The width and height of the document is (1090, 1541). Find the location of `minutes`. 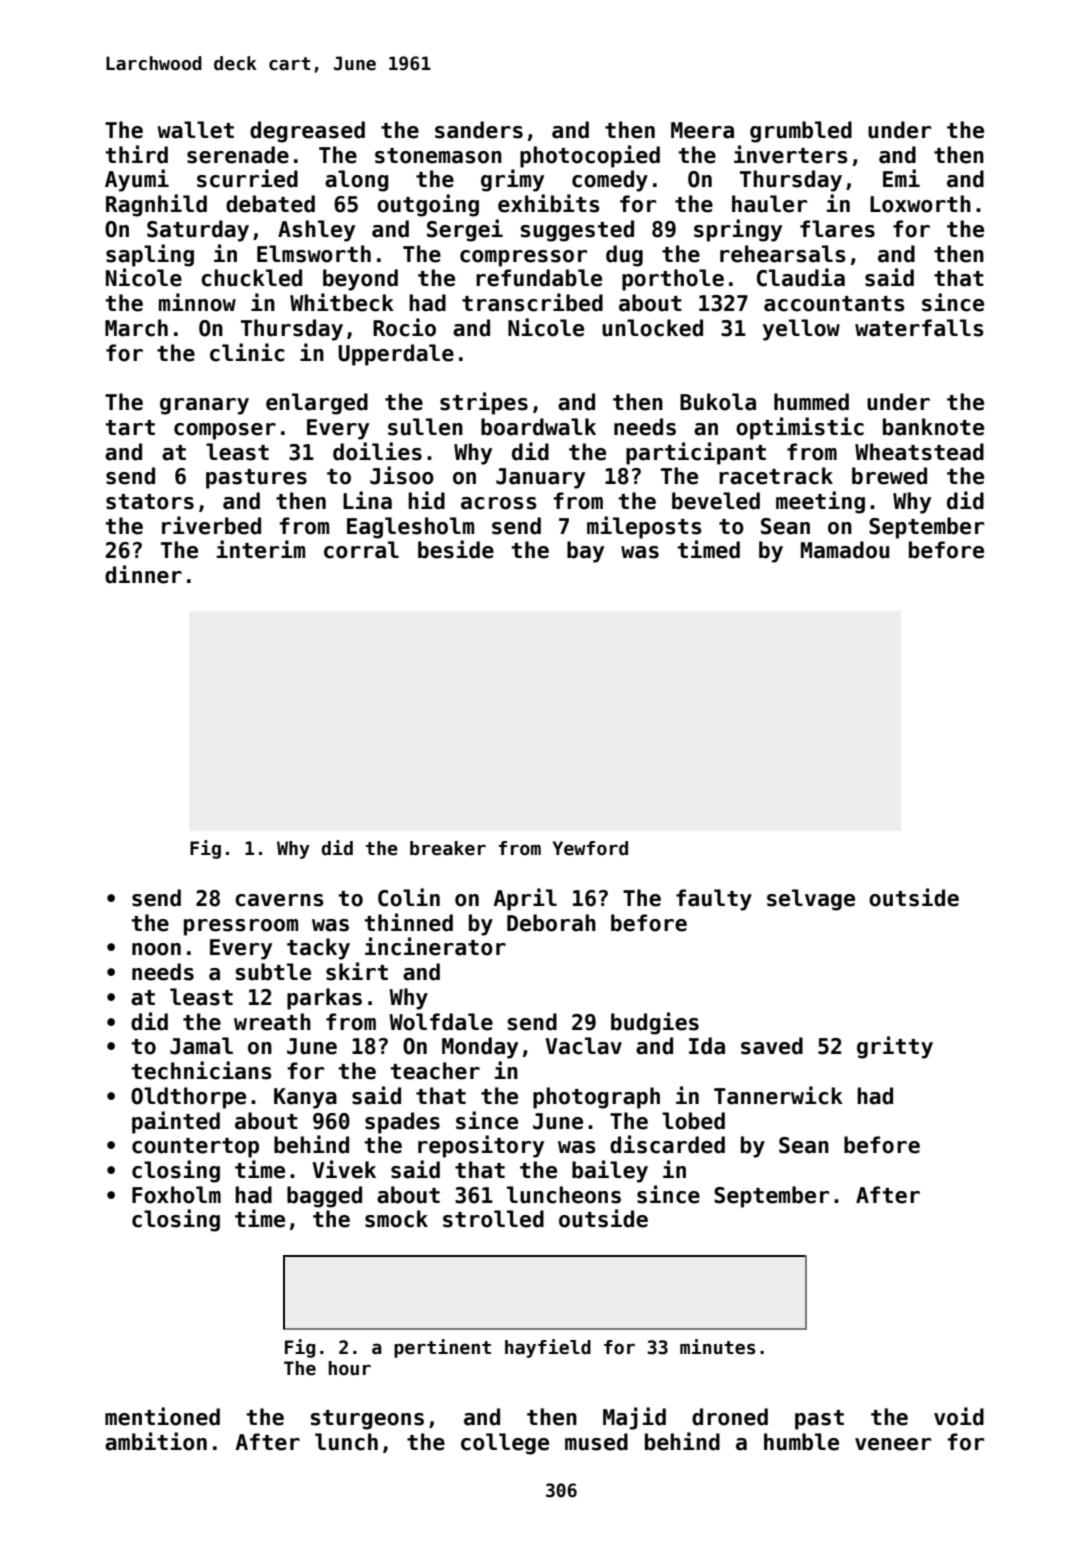

minutes is located at coordinates (718, 1347).
